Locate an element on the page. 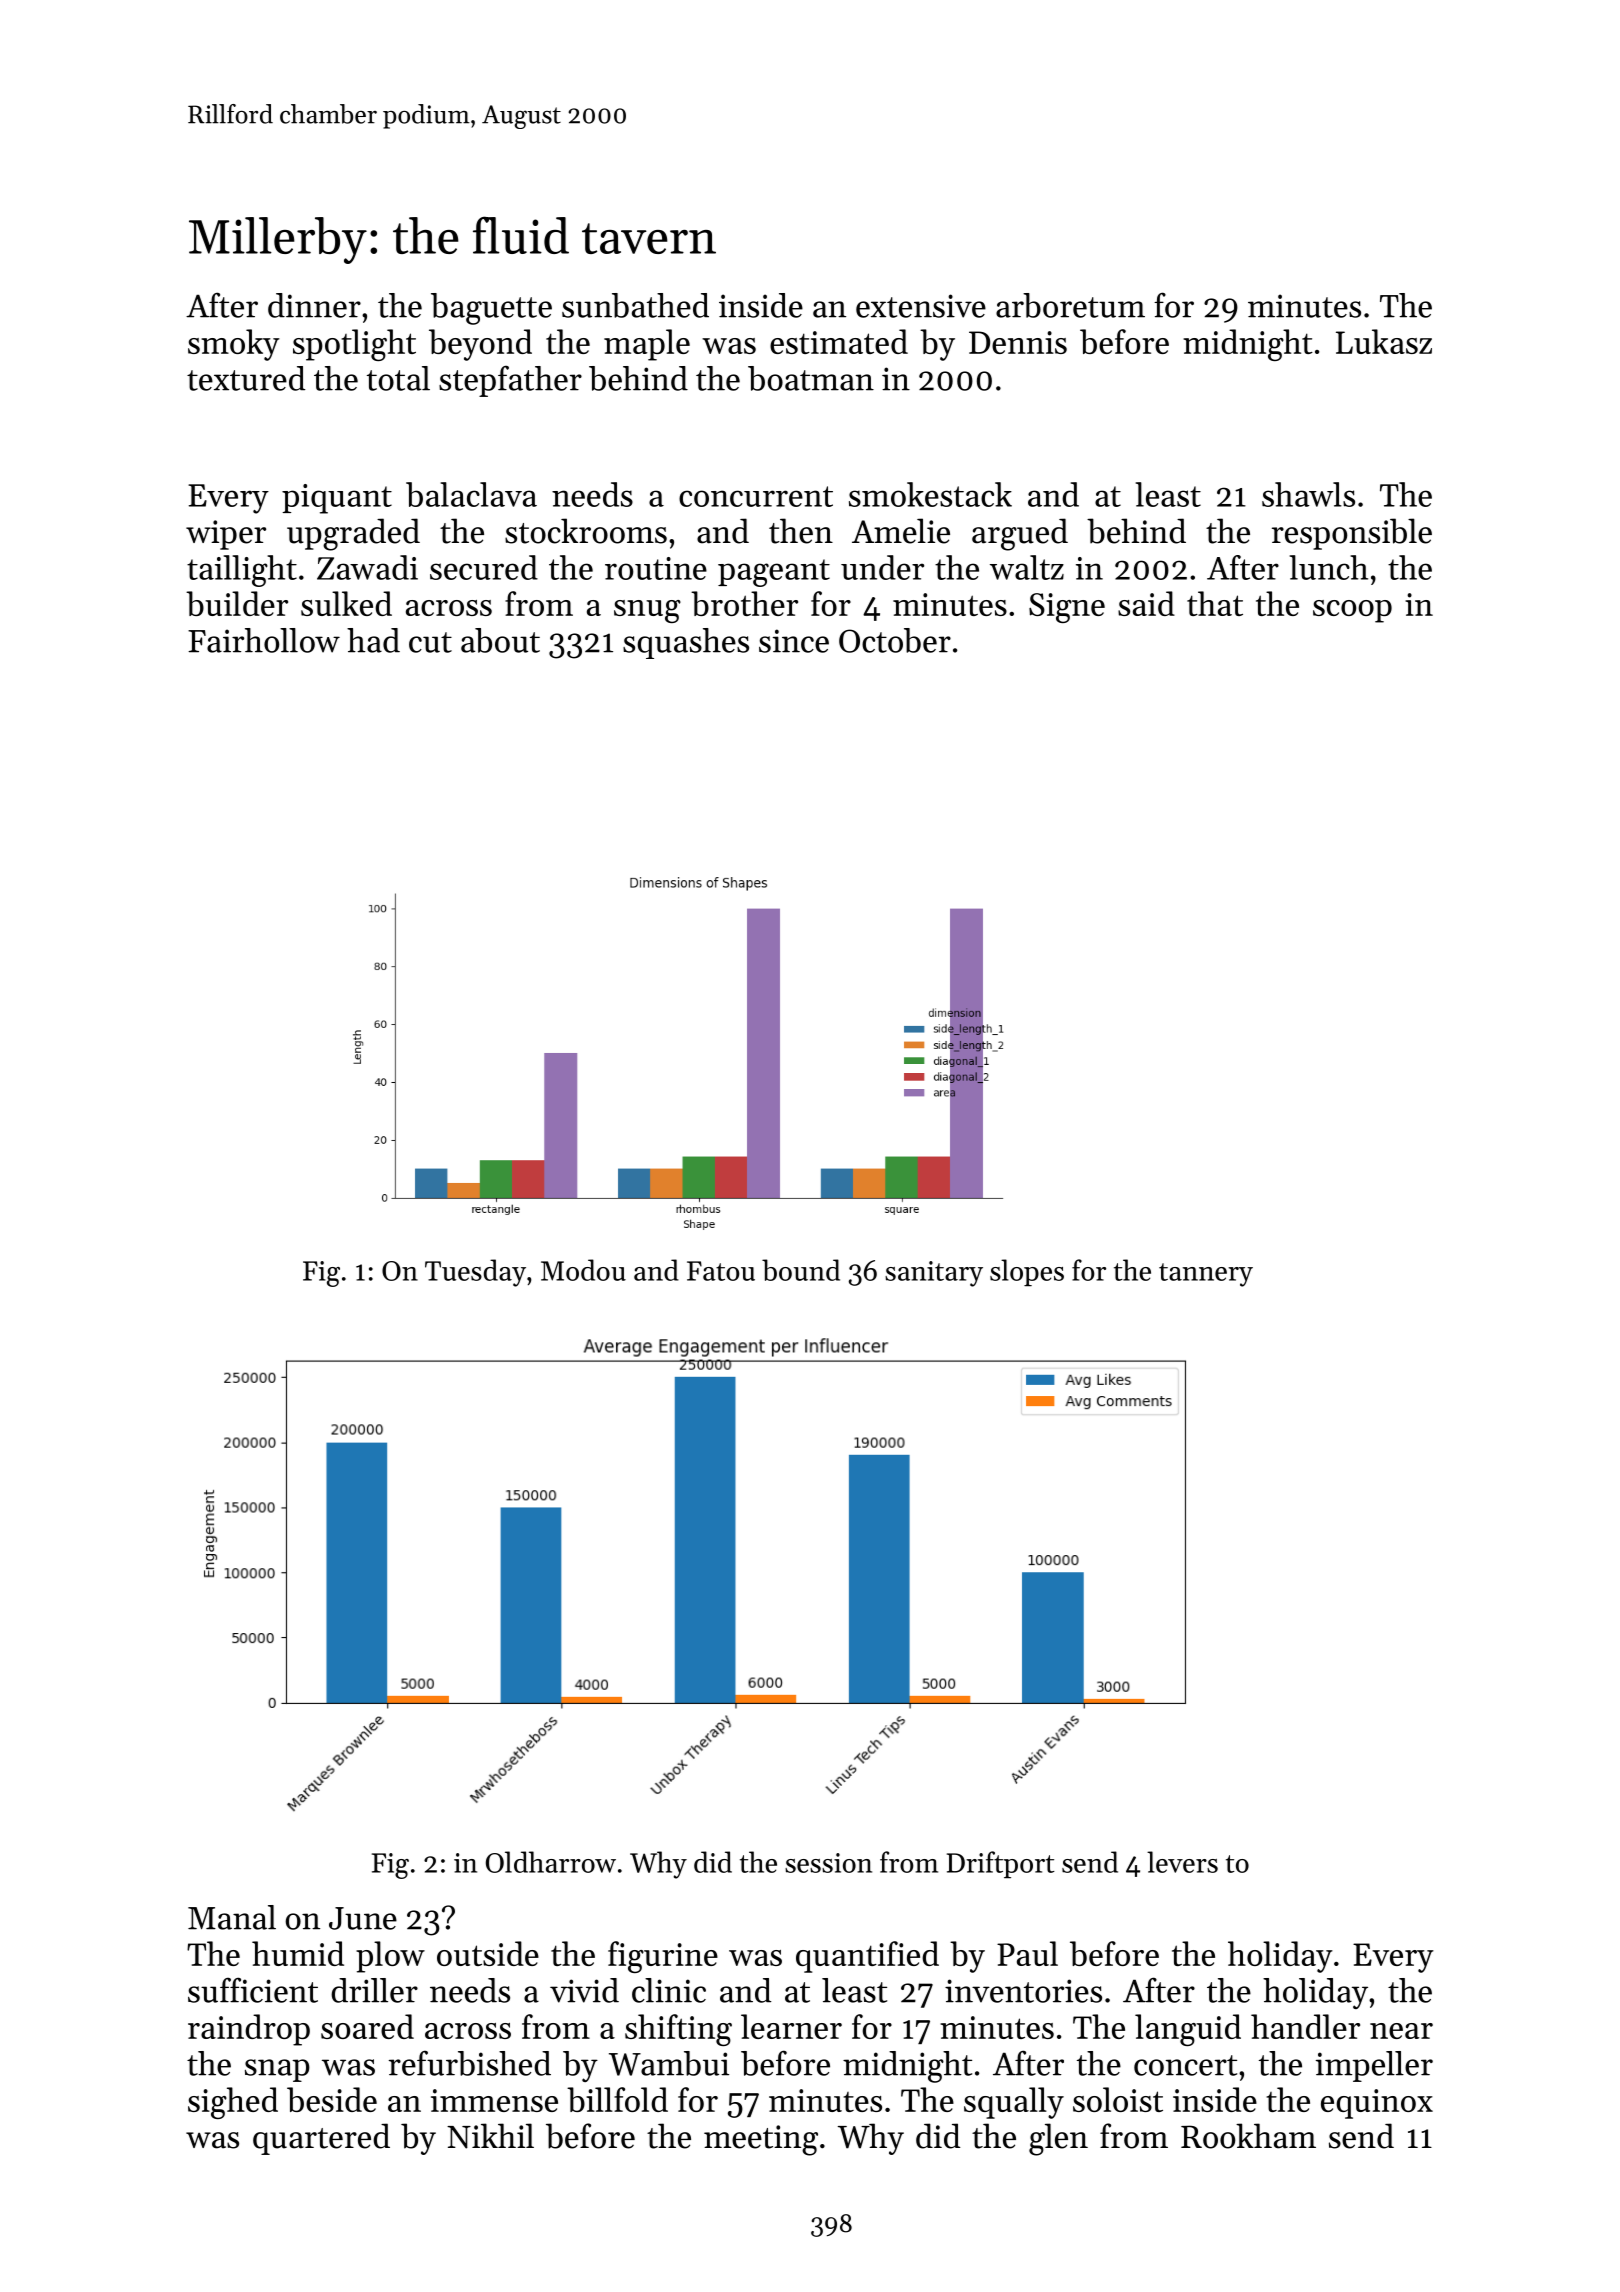 This page has width=1620, height=2292. that is located at coordinates (1215, 603).
